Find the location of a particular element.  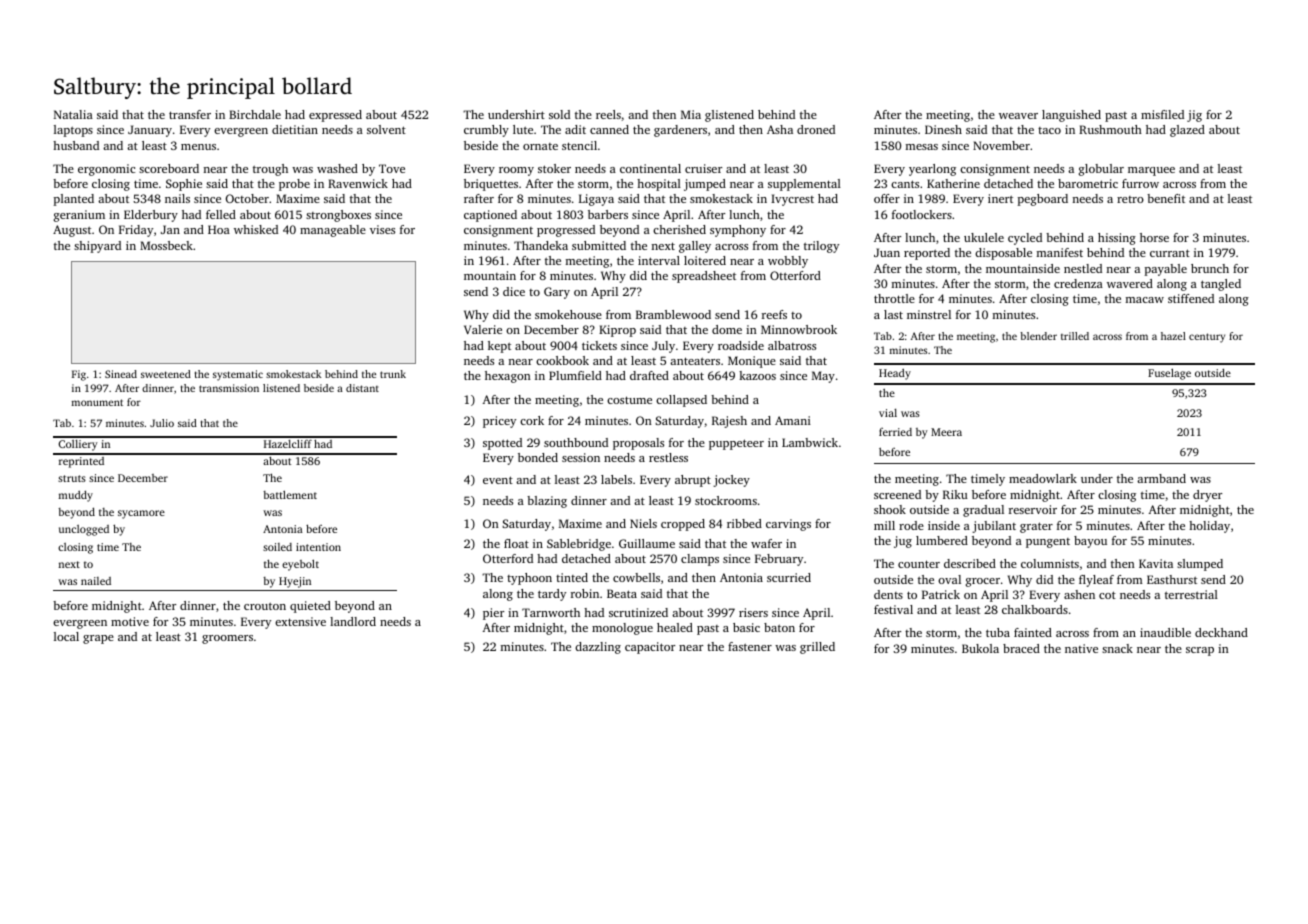

reels is located at coordinates (608, 114).
